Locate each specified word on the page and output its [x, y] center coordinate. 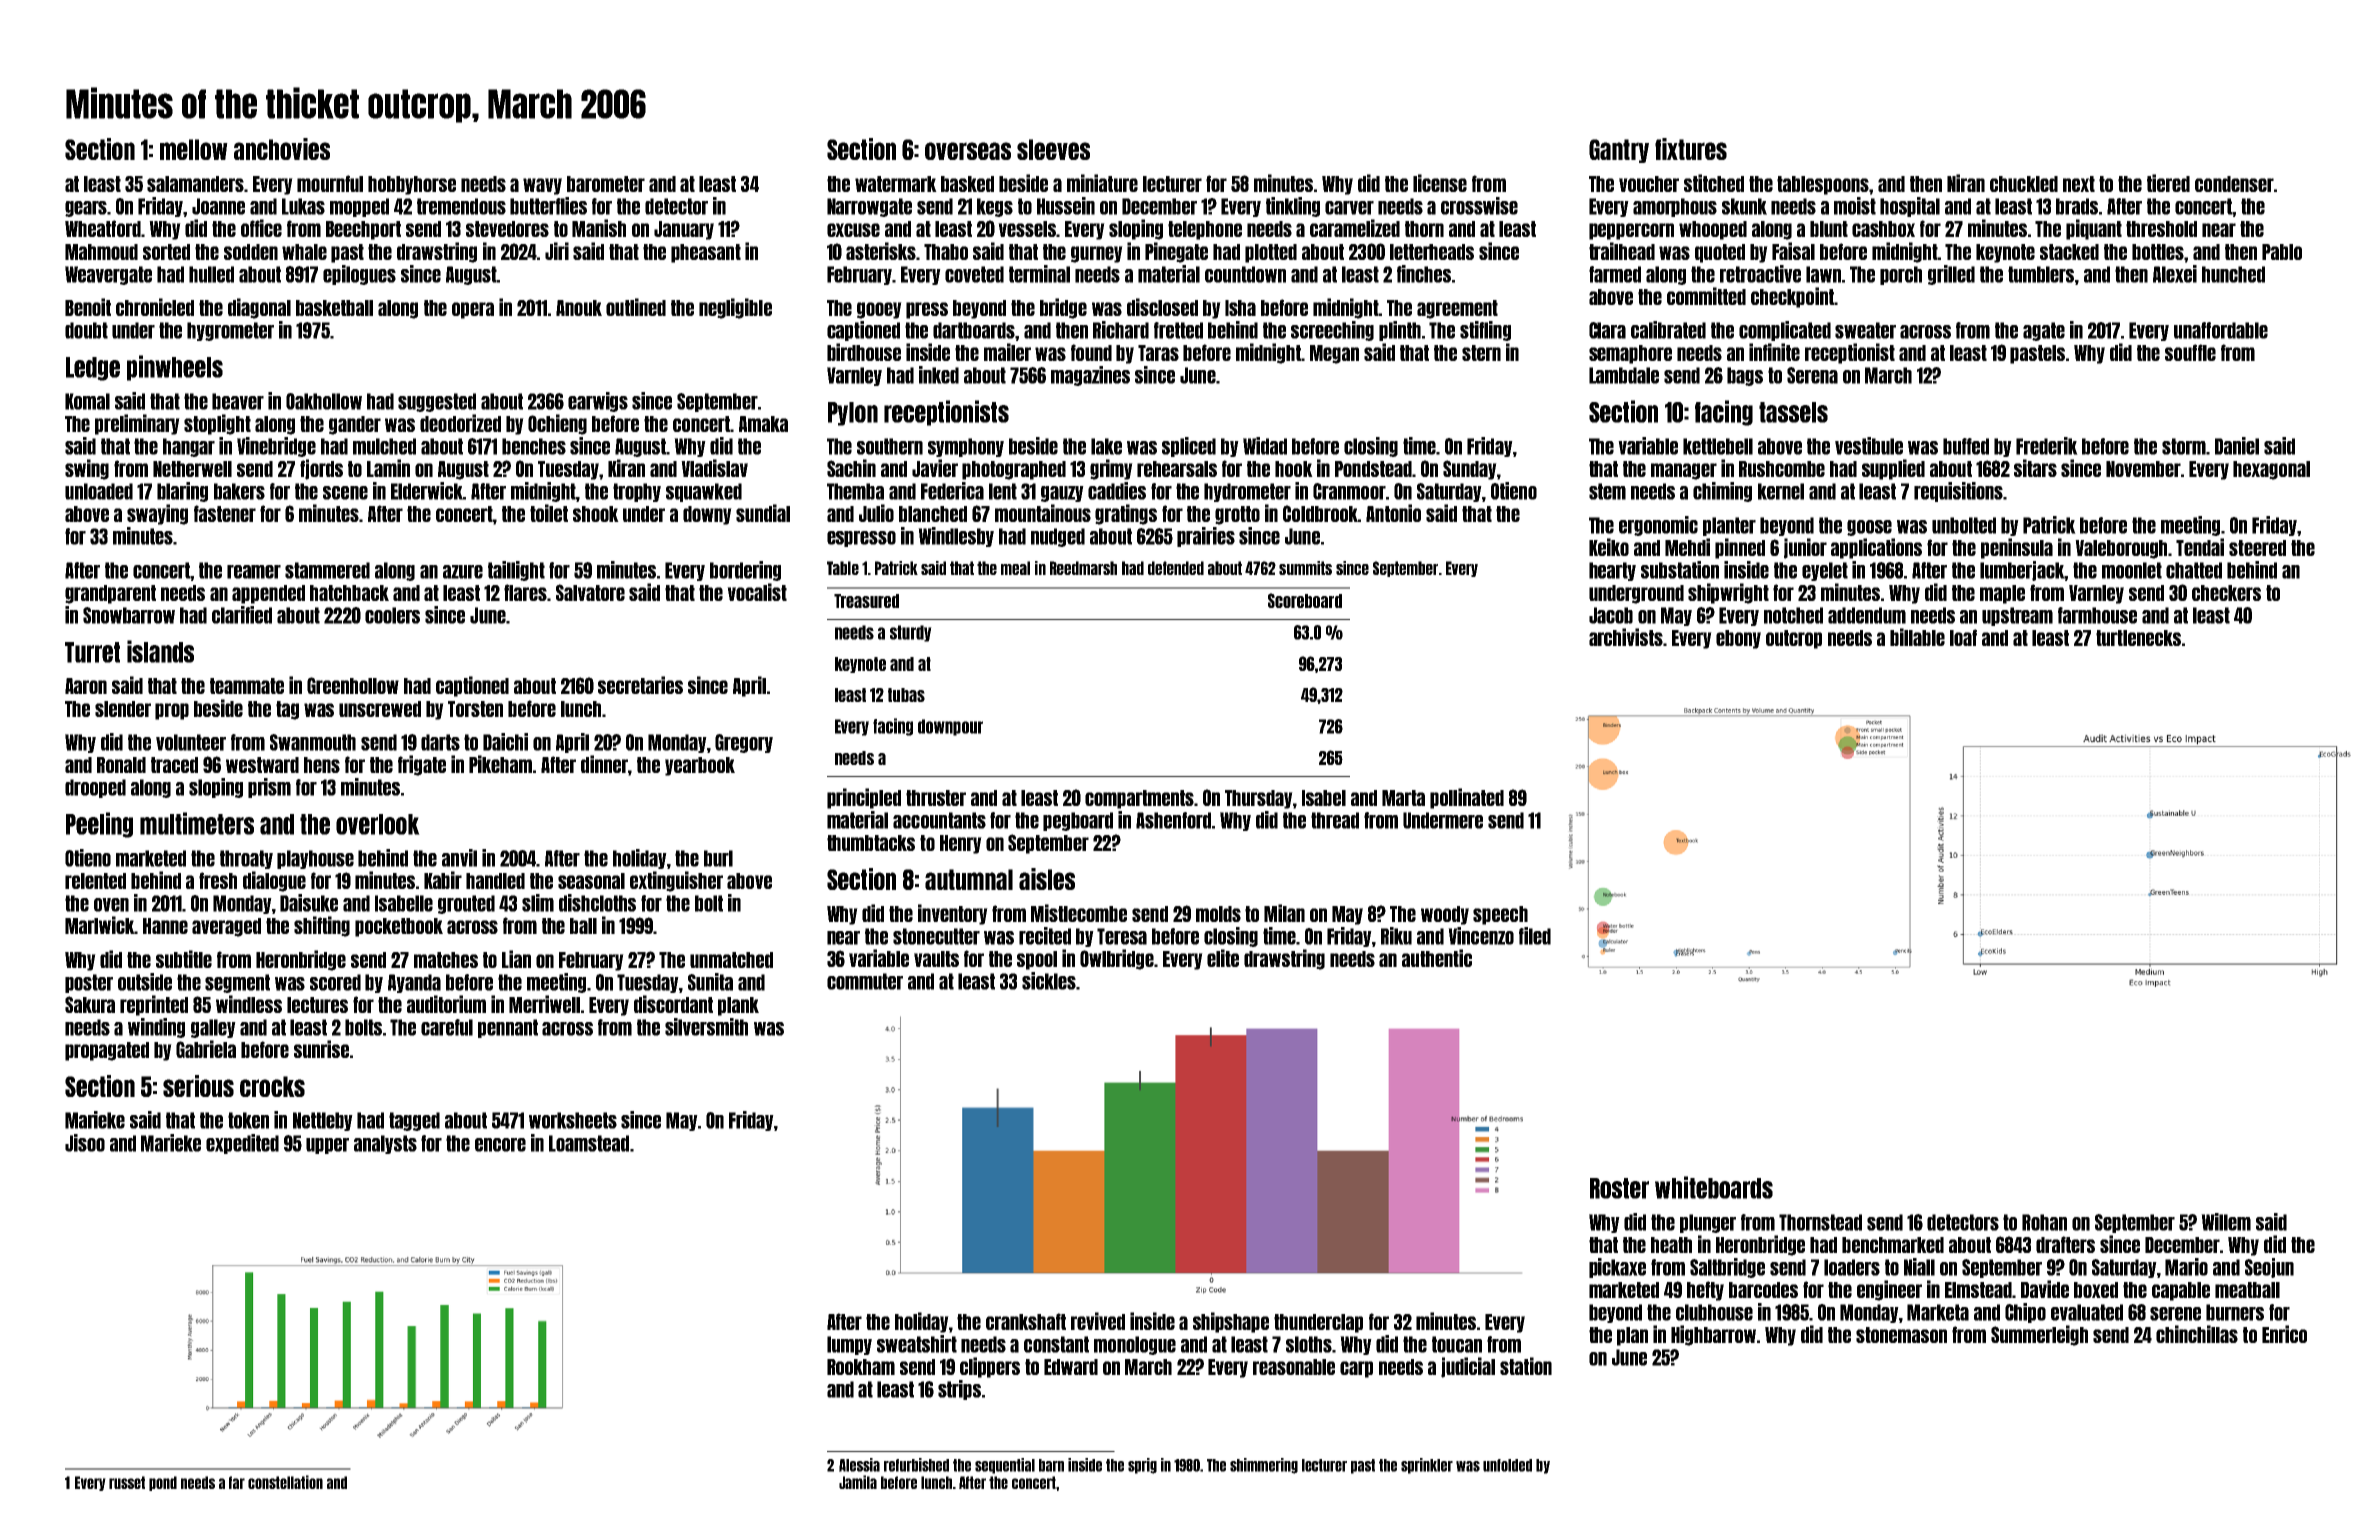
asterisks [881, 251]
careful [447, 1027]
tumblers [2041, 274]
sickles [1049, 981]
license [1440, 183]
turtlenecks [2138, 638]
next [2079, 184]
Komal [87, 401]
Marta [1403, 798]
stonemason [1901, 1335]
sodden [251, 252]
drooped [95, 788]
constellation [285, 1482]
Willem [2226, 1222]
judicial [1468, 1367]
